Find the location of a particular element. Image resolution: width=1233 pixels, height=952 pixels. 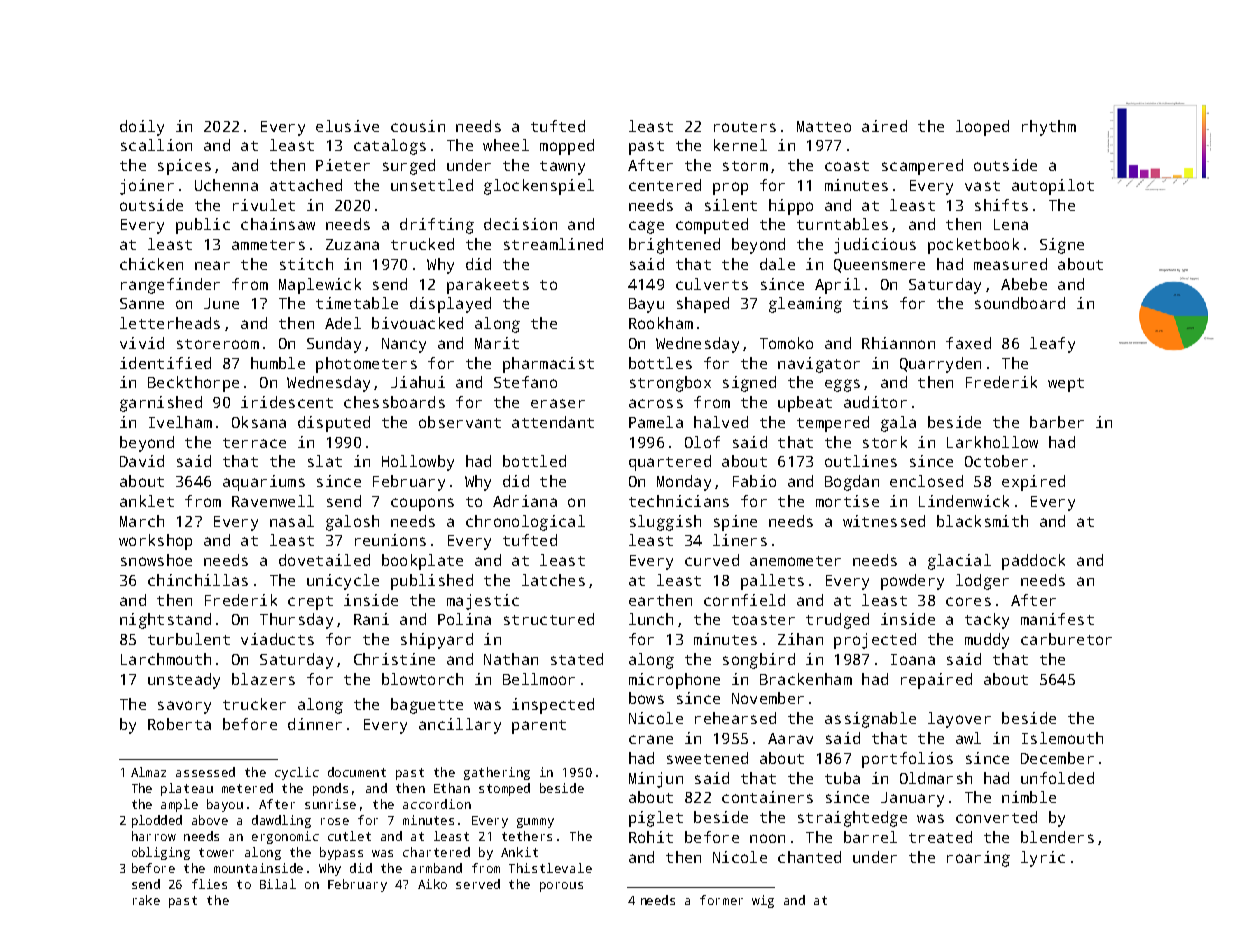

measured is located at coordinates (1010, 264).
